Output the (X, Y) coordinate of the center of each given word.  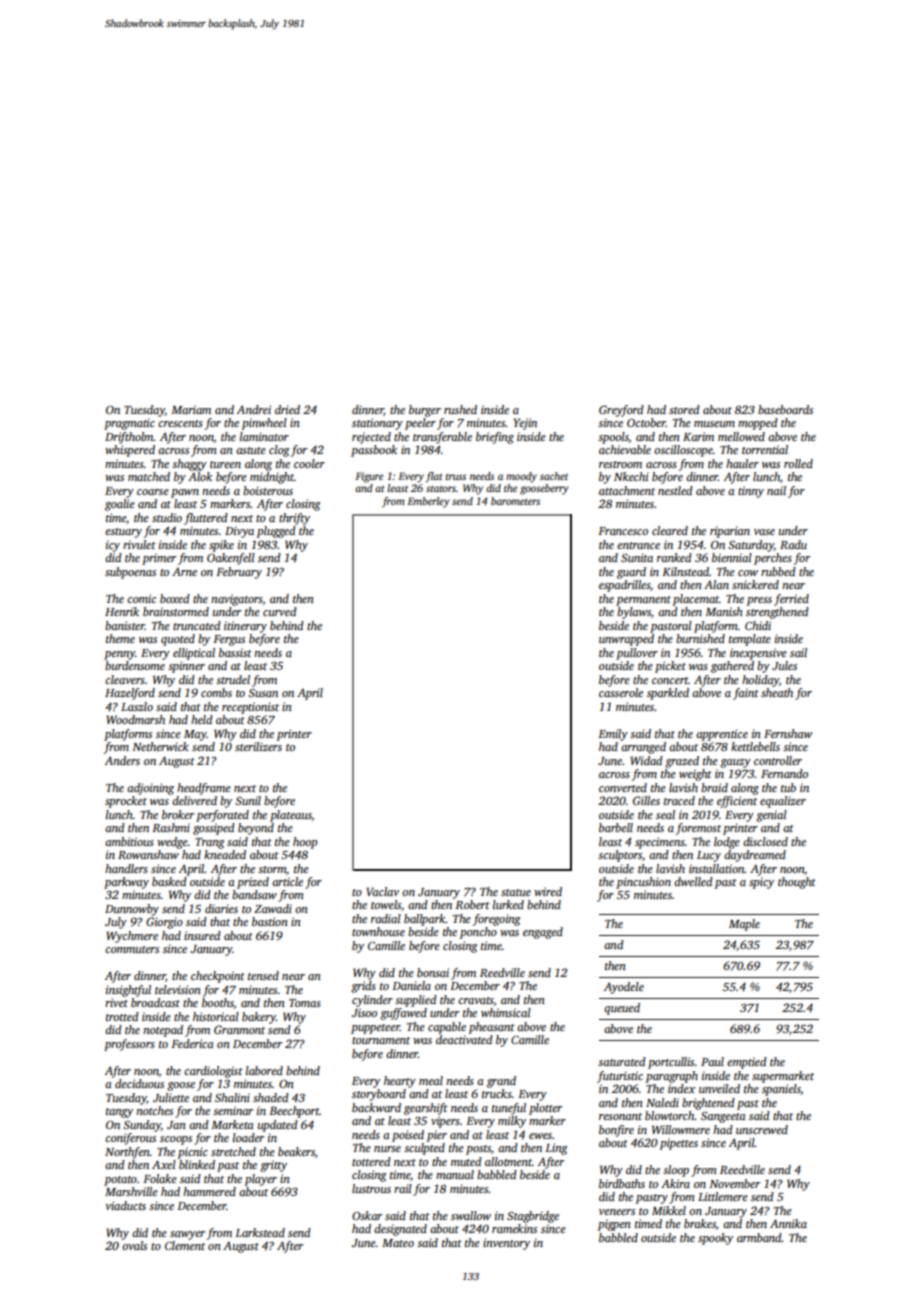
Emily (613, 735)
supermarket (783, 1077)
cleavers (125, 679)
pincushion (643, 883)
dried (287, 409)
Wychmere (132, 937)
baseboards (785, 409)
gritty (273, 1166)
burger (425, 411)
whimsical (506, 1012)
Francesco (623, 531)
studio (167, 517)
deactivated (464, 1039)
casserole (621, 692)
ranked (674, 557)
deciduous (139, 1083)
